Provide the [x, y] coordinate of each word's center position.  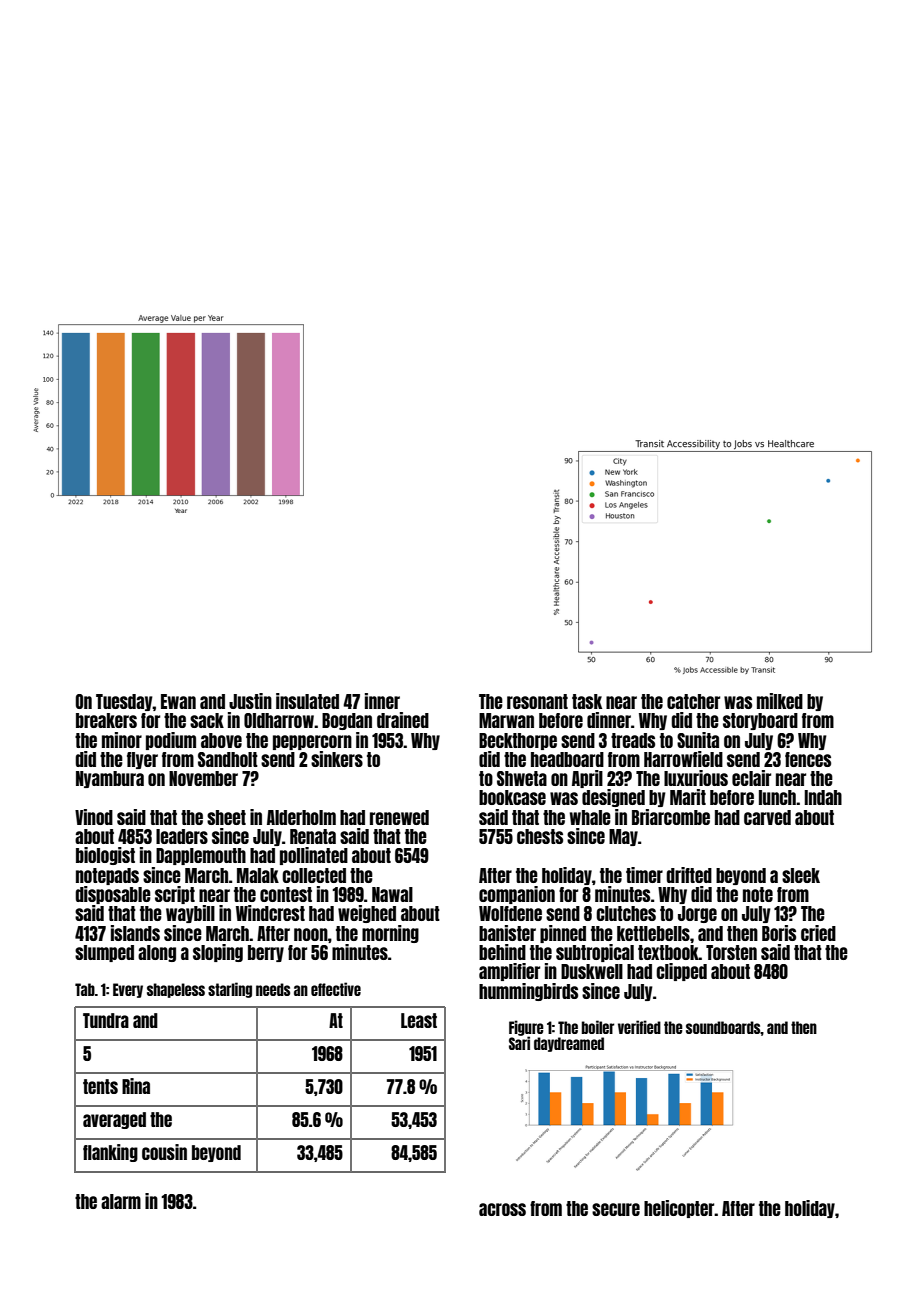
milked [780, 701]
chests [540, 836]
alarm [121, 1201]
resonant [537, 701]
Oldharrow [279, 720]
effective [336, 989]
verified [639, 1027]
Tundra [106, 1020]
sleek [801, 875]
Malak [258, 875]
